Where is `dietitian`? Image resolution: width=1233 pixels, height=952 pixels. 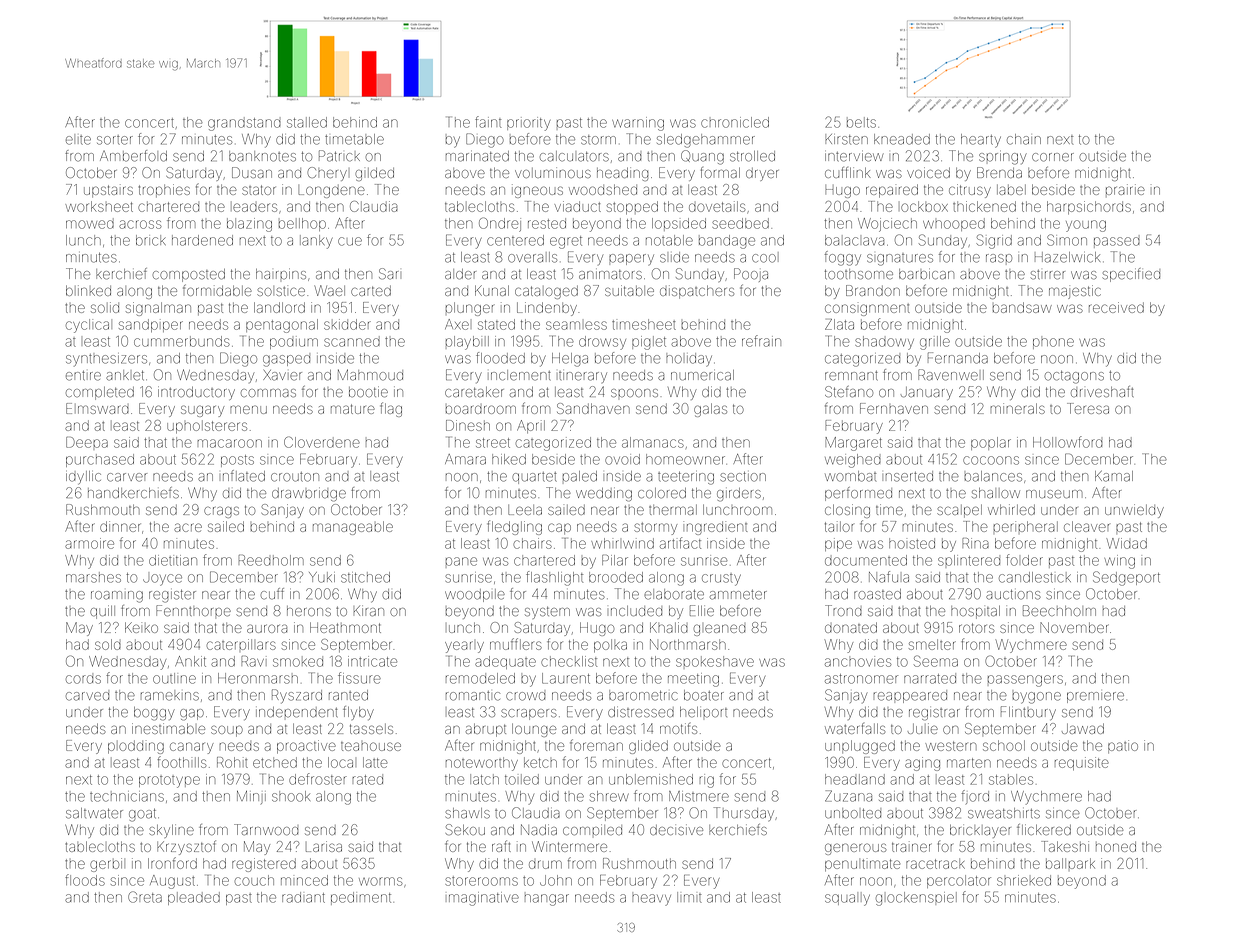
dietitian is located at coordinates (173, 560).
